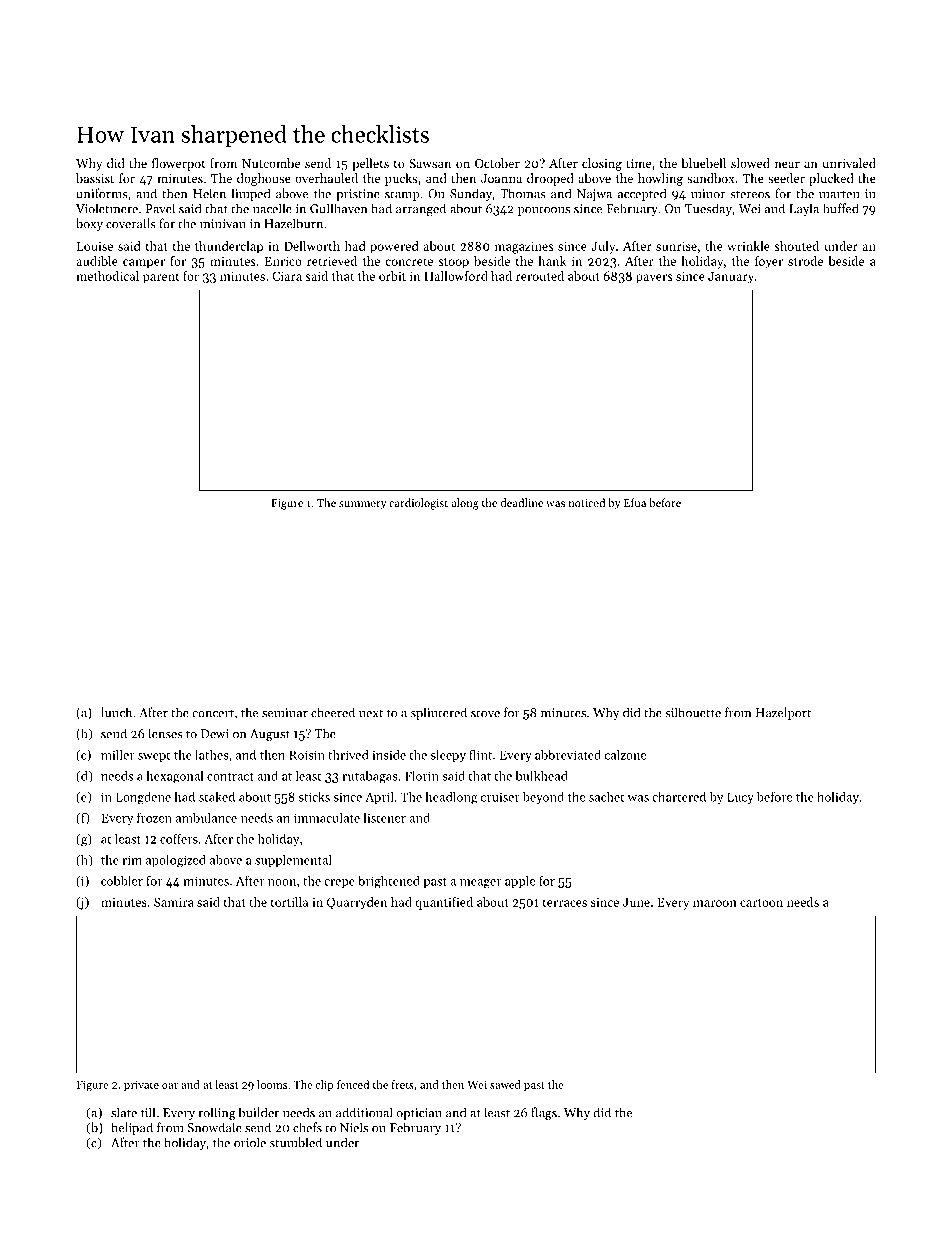 Image resolution: width=952 pixels, height=1233 pixels. Describe the element at coordinates (250, 1142) in the screenshot. I see `oriole` at that location.
